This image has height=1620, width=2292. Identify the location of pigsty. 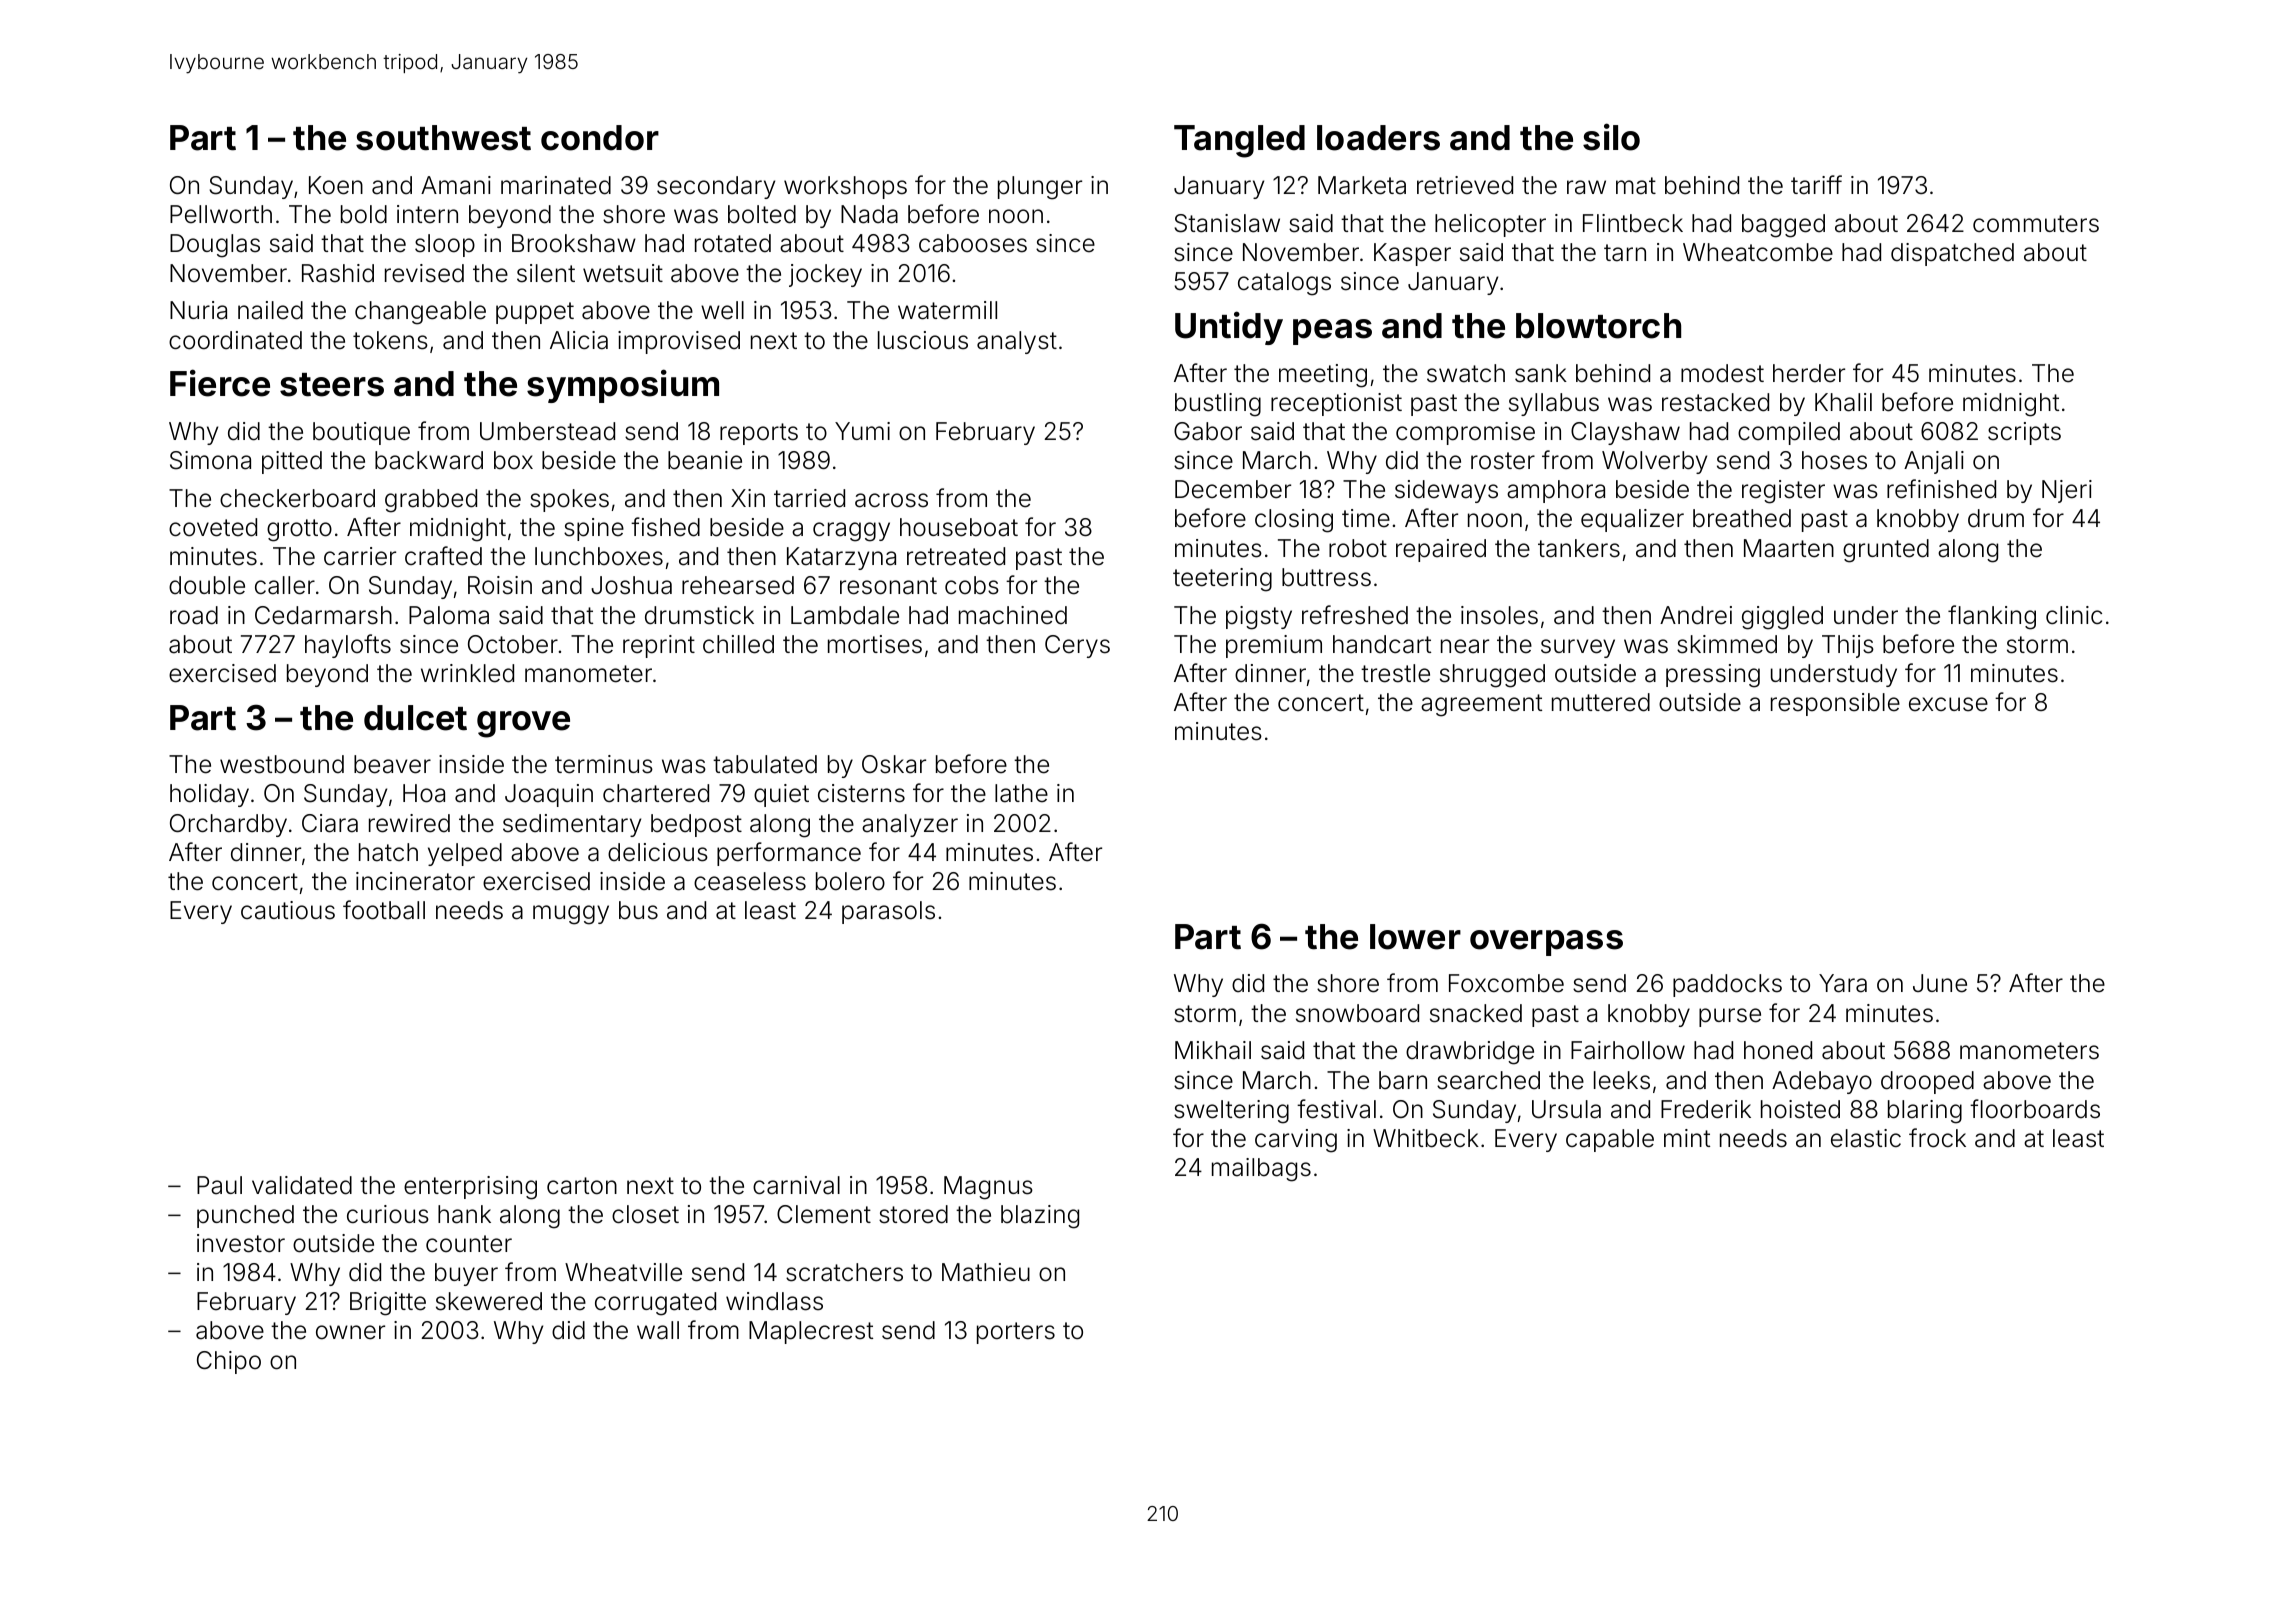
(1259, 618).
